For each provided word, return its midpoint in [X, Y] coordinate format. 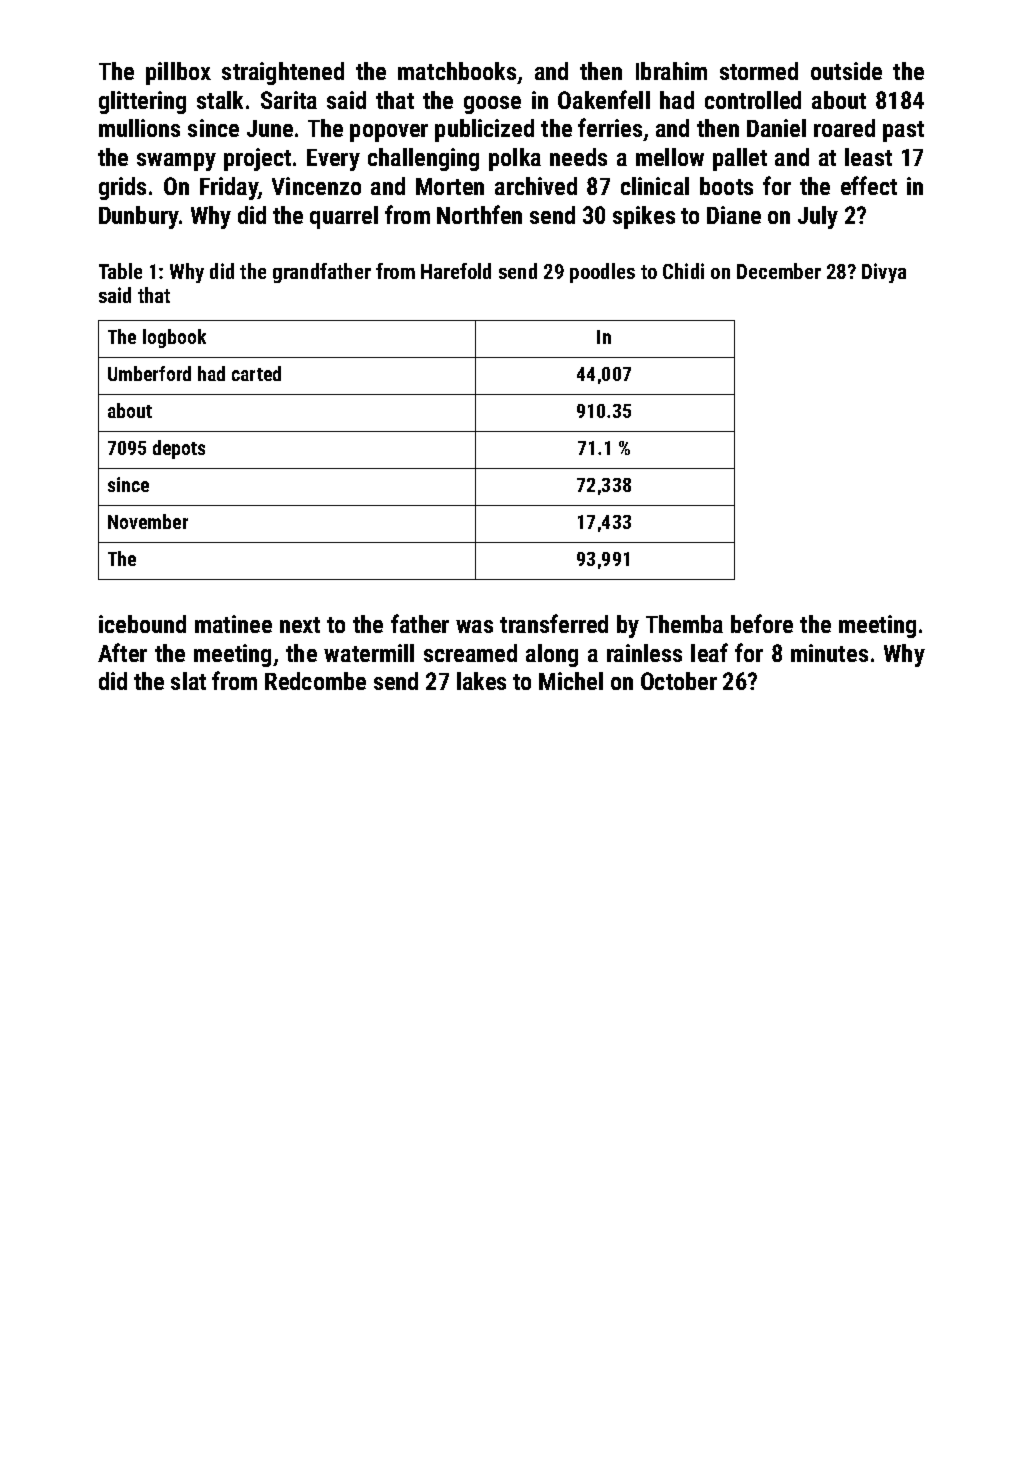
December [779, 271]
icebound [142, 624]
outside [846, 71]
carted [256, 373]
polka [515, 159]
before [762, 623]
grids [122, 188]
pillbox [178, 73]
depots [179, 449]
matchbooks [457, 71]
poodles [602, 273]
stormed [759, 71]
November [148, 521]
